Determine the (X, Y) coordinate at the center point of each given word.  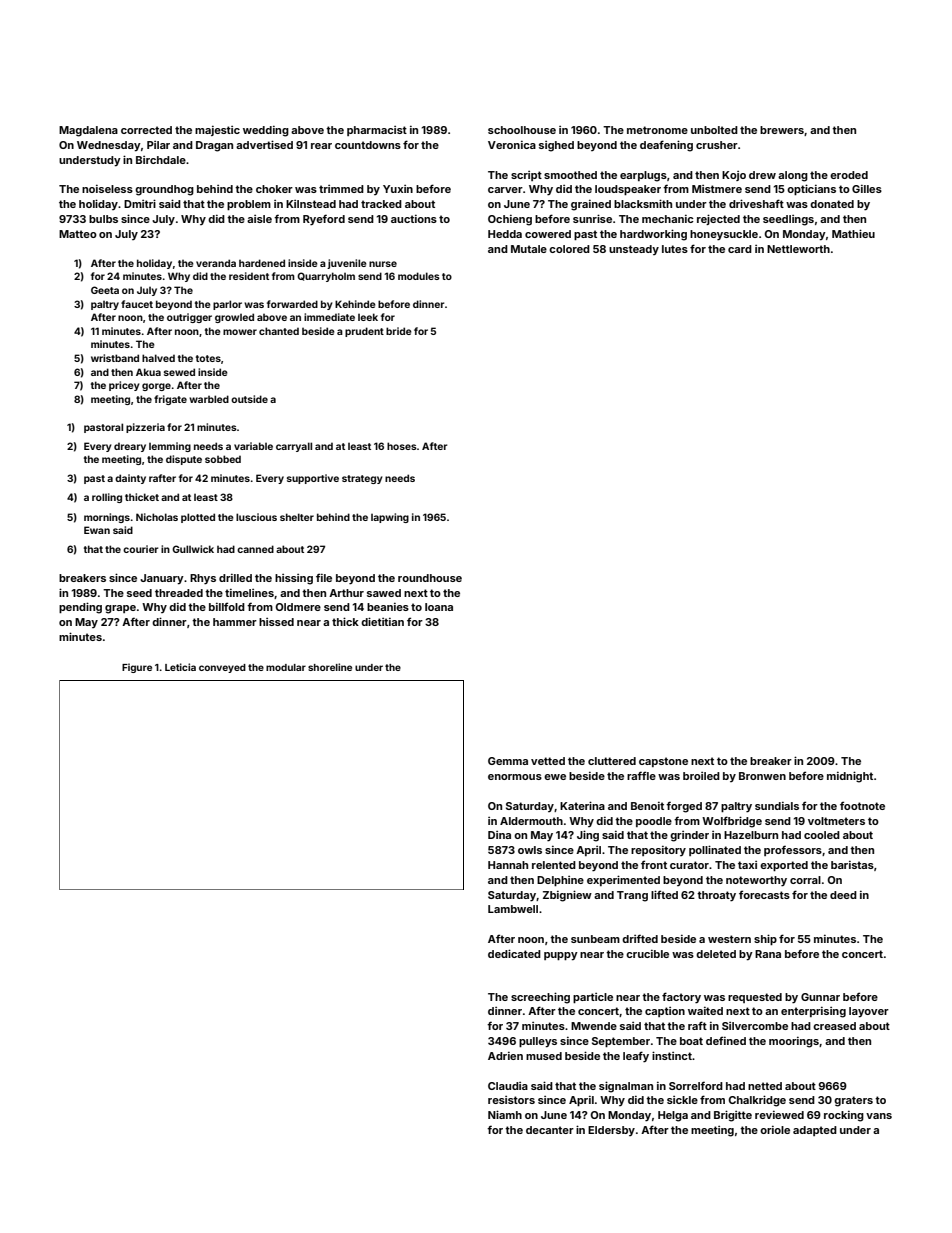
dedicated (514, 953)
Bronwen (762, 776)
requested (755, 998)
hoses (402, 446)
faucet (137, 304)
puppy (561, 956)
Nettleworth (798, 249)
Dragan (214, 146)
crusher (717, 145)
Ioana (439, 607)
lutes (675, 249)
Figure (137, 668)
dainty (130, 479)
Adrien (505, 1056)
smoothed (570, 175)
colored (569, 249)
